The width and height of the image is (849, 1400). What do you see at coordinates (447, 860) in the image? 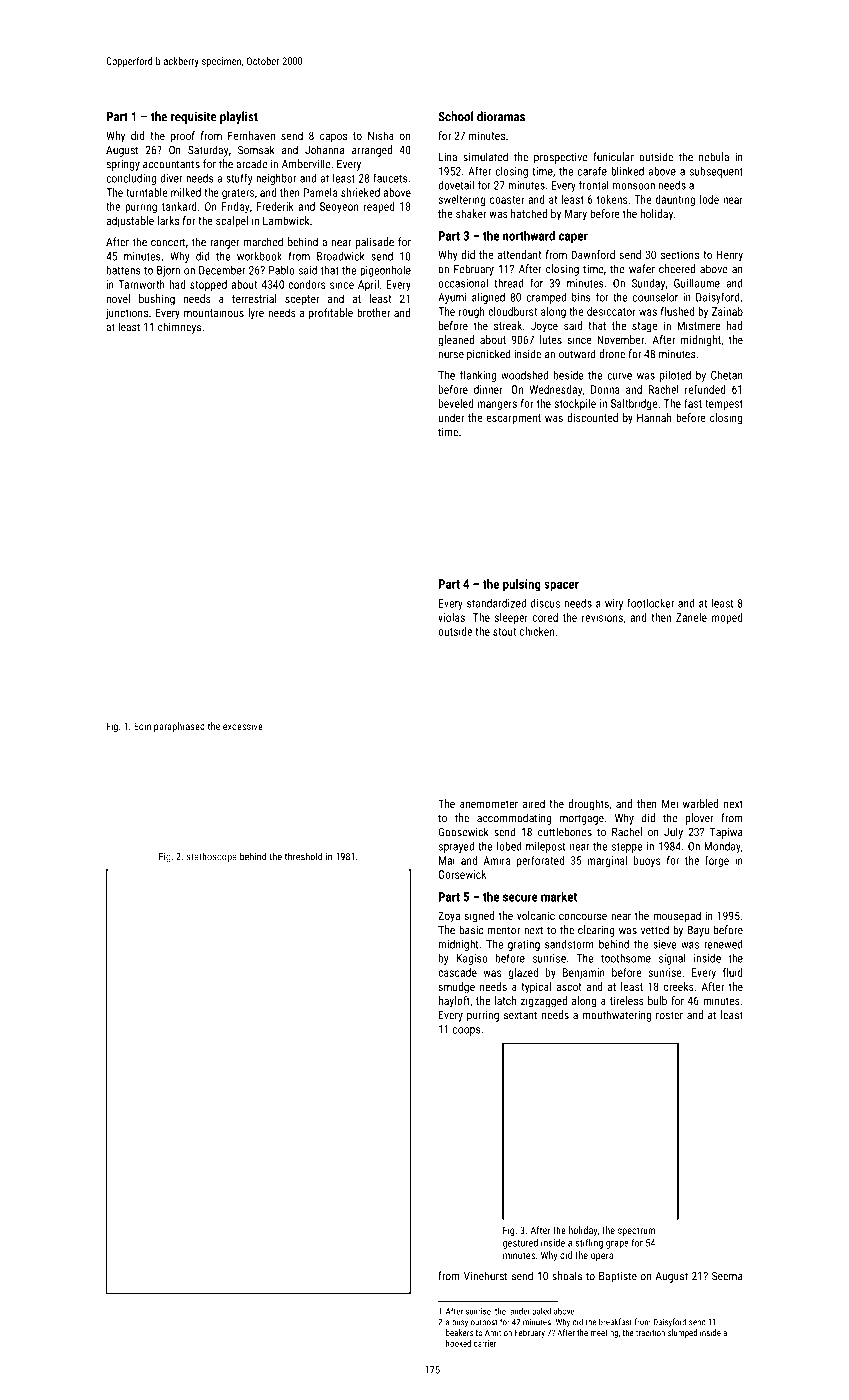
I see `Mai` at bounding box center [447, 860].
